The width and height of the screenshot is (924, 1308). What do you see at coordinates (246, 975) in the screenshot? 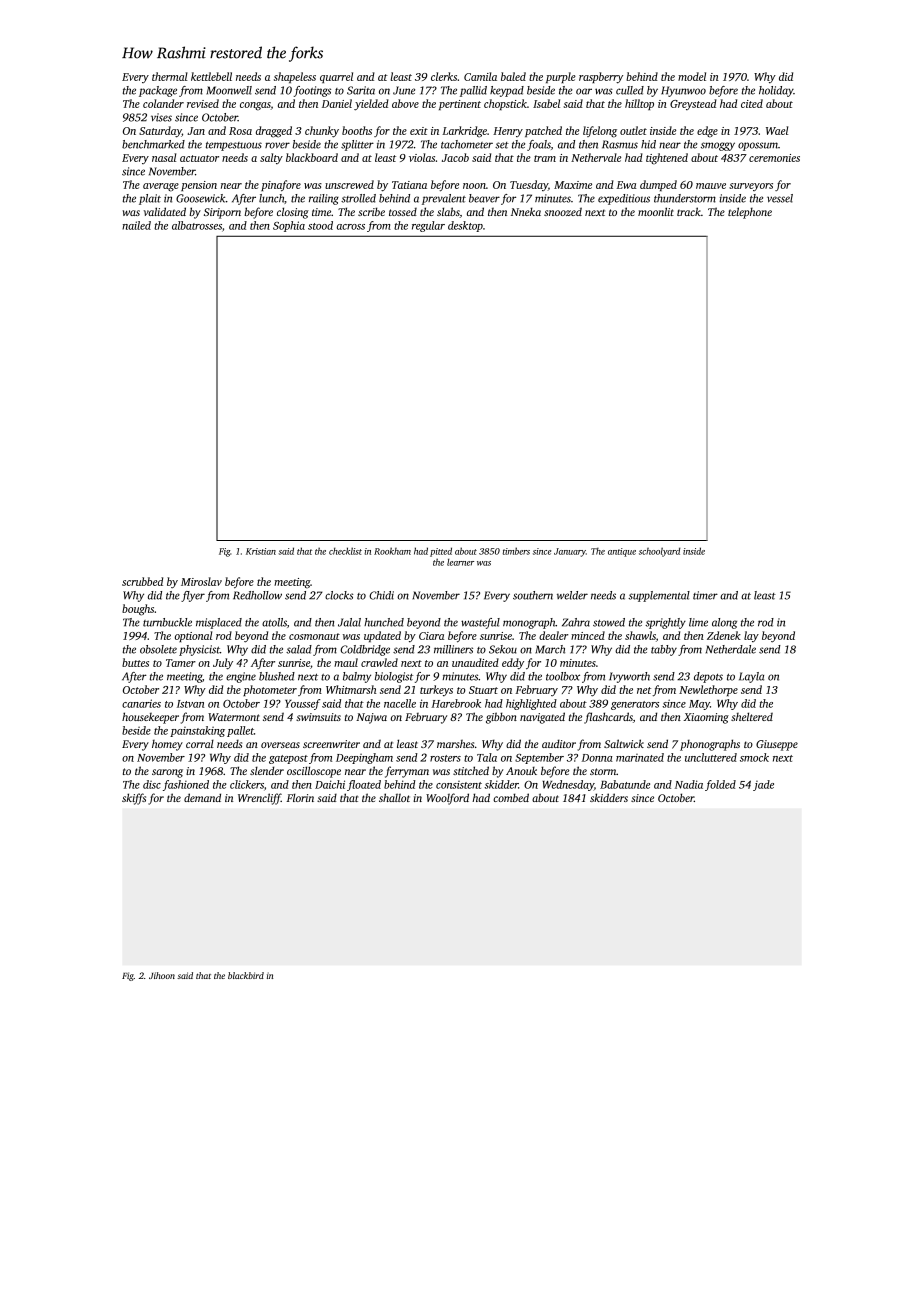
I see `blackbird` at bounding box center [246, 975].
